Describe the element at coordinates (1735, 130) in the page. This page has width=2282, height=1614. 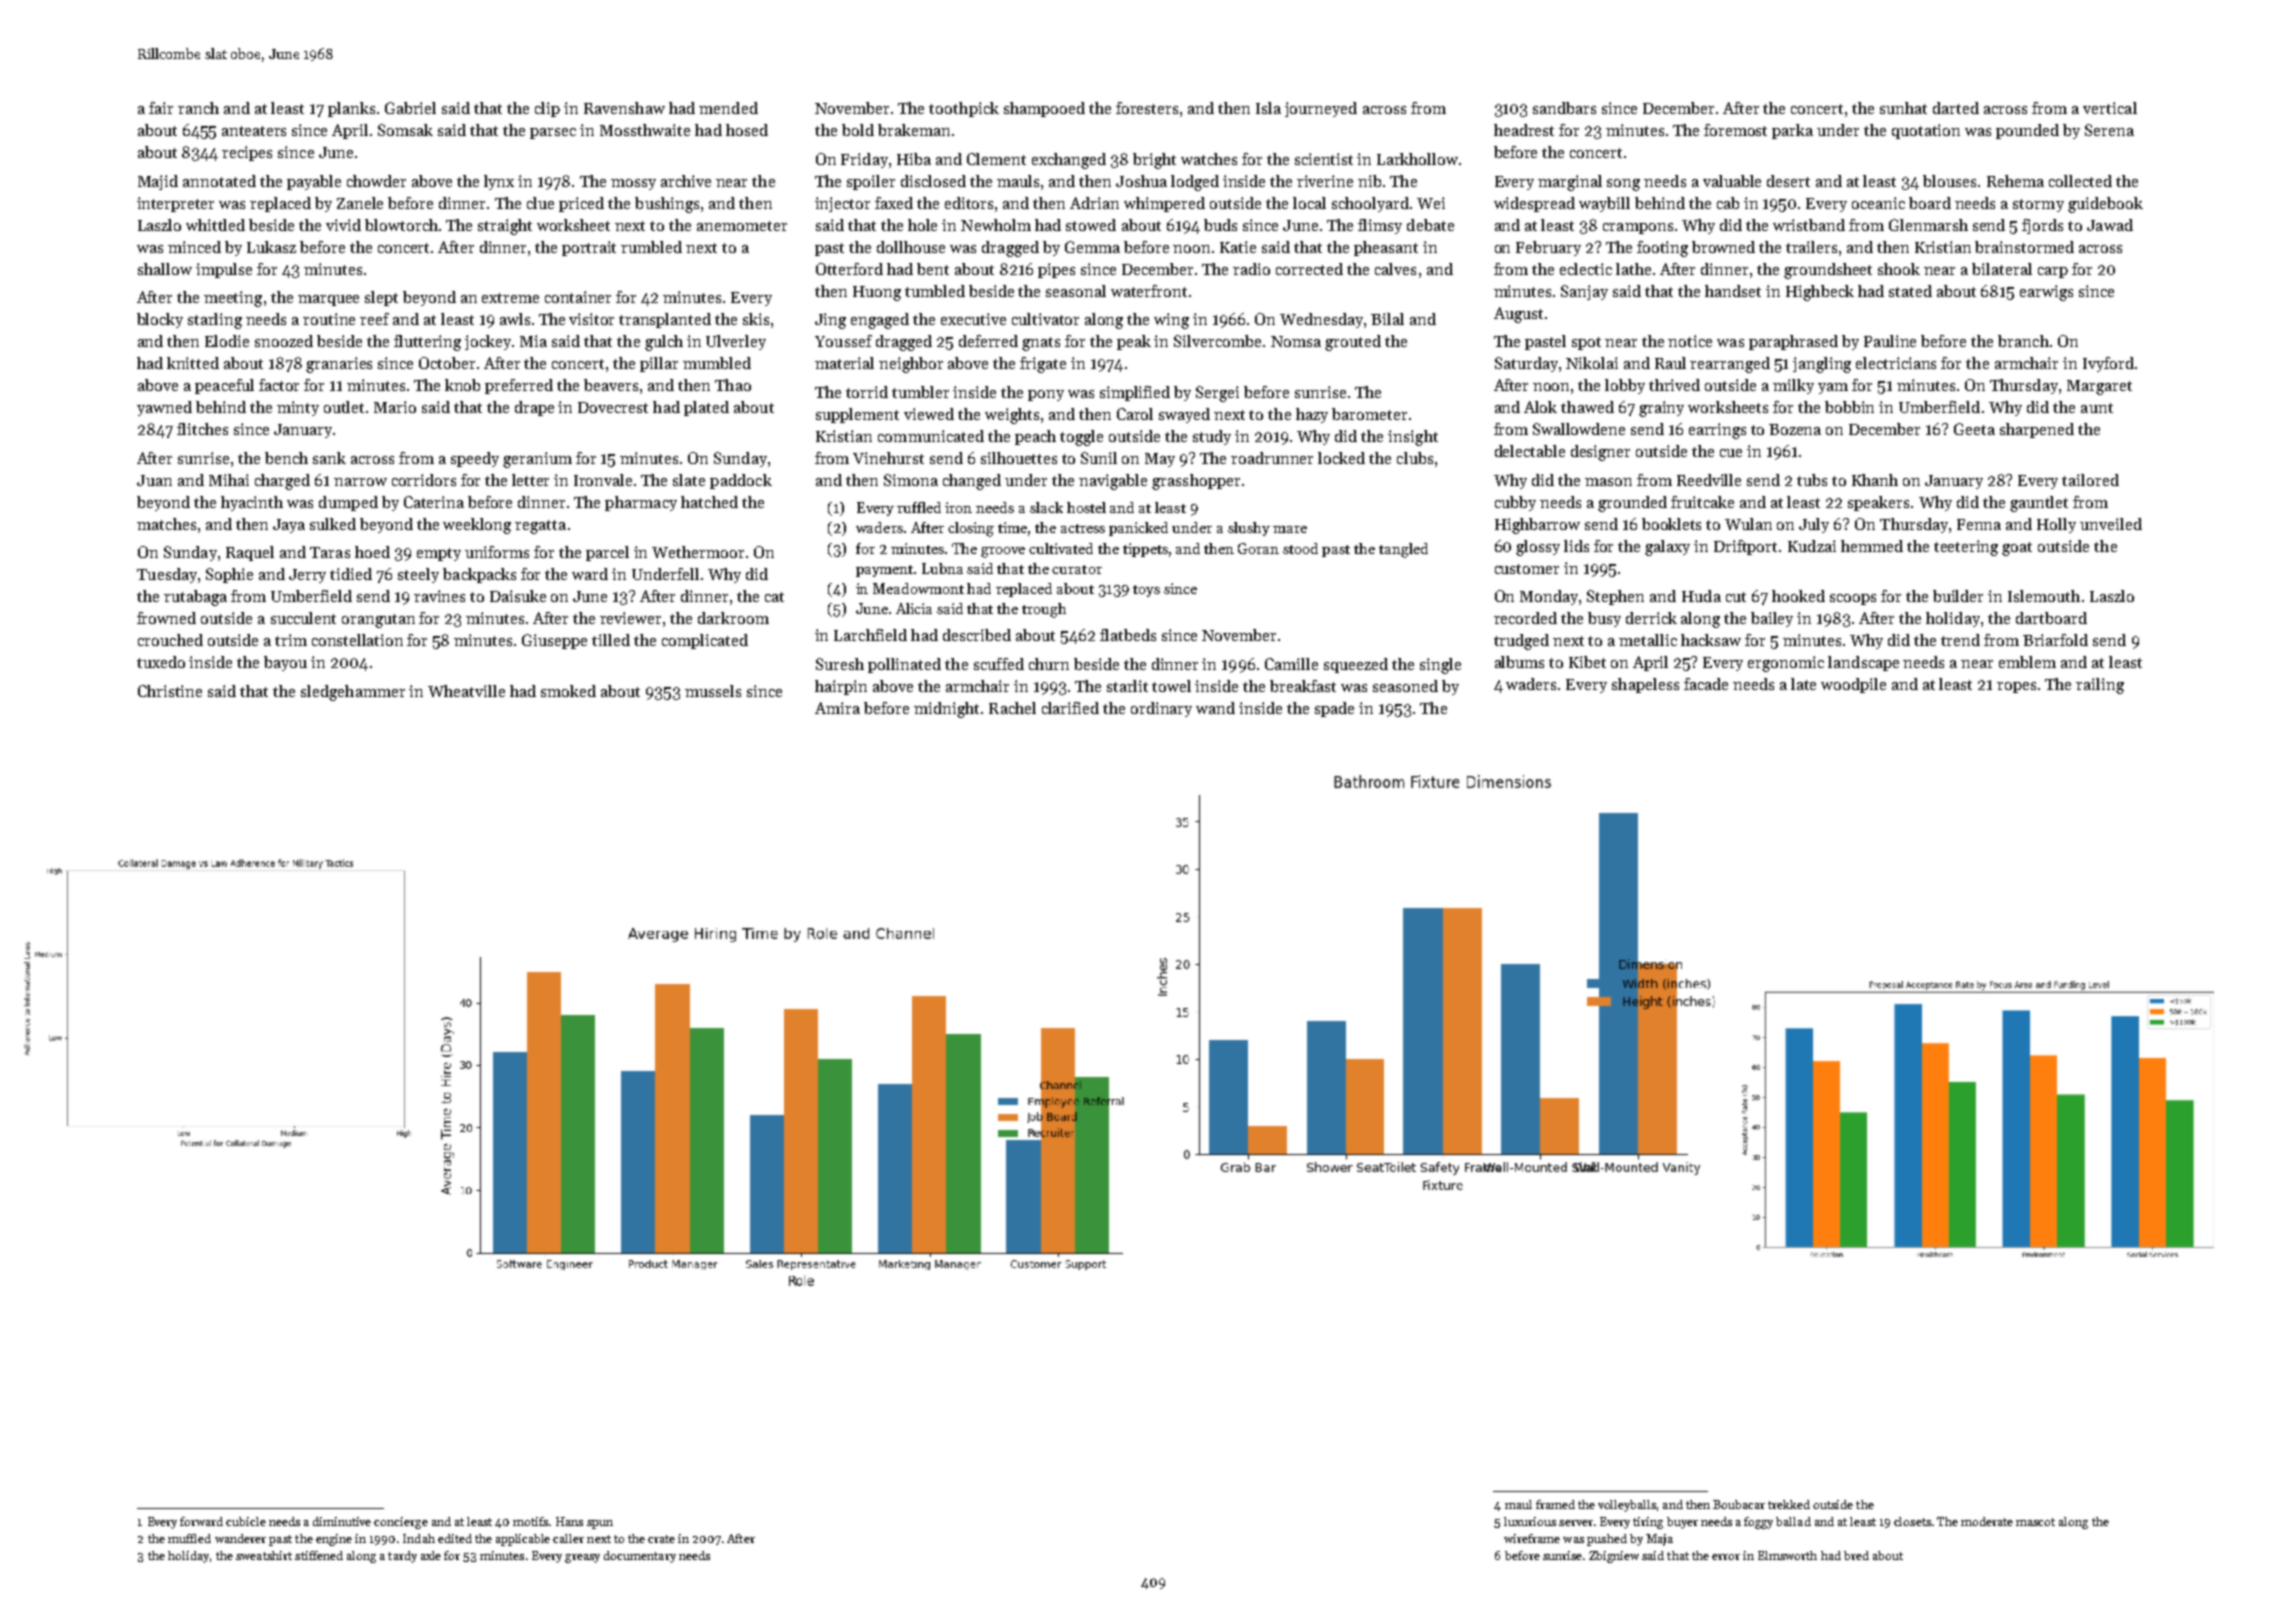
I see `foremost` at that location.
